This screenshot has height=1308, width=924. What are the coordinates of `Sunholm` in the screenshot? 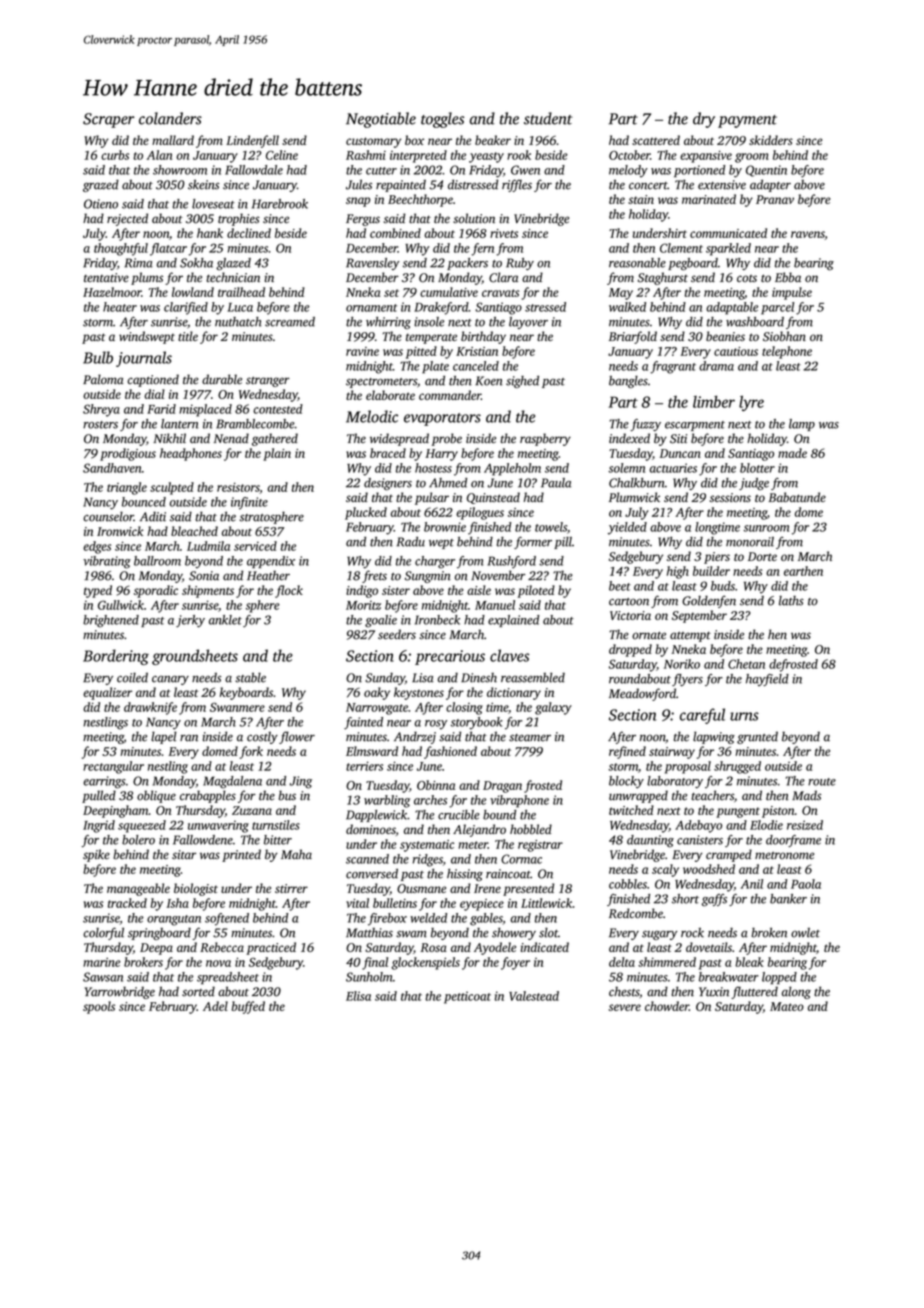 It's located at (369, 977).
